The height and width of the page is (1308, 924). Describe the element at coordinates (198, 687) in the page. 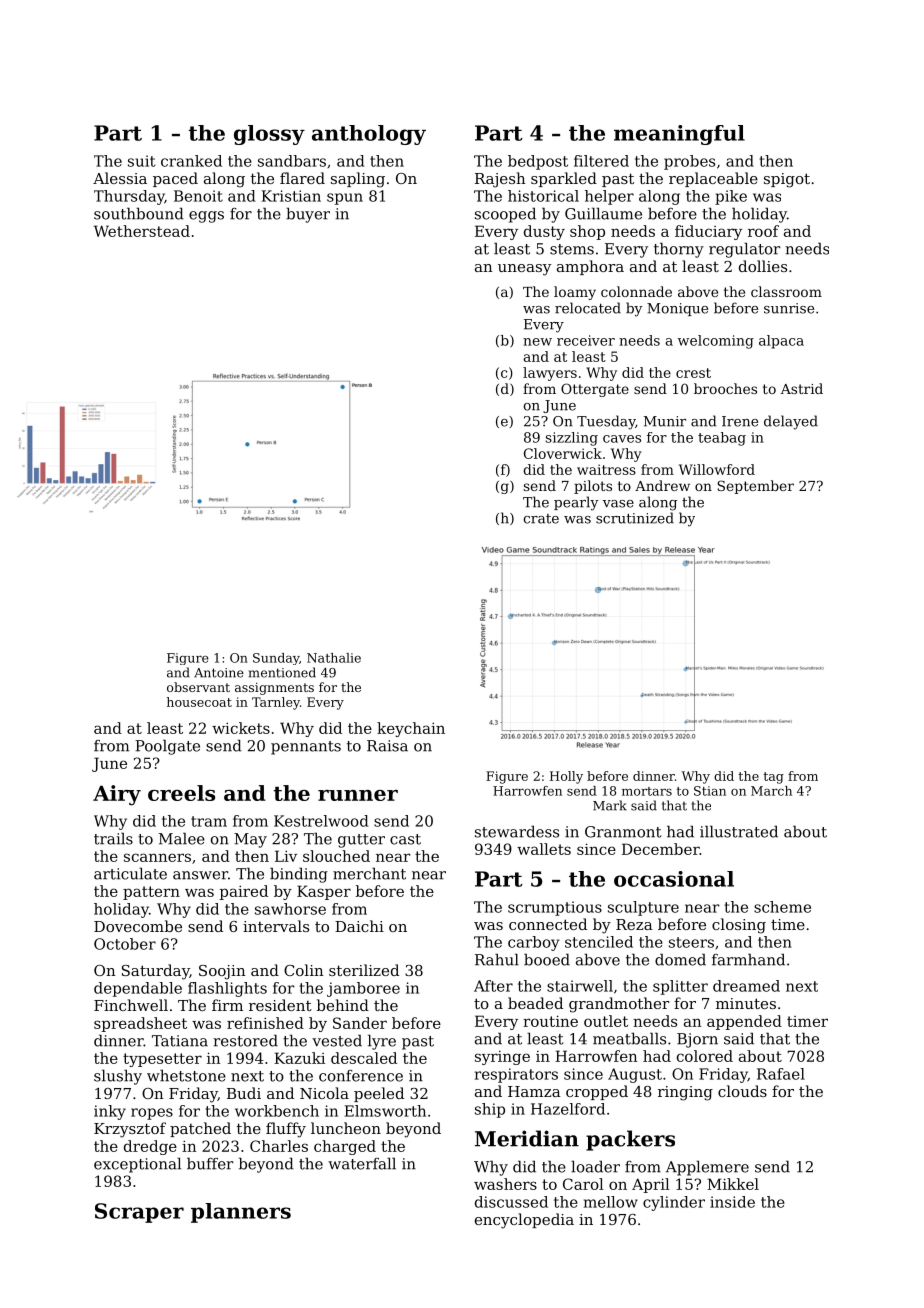

I see `observant` at that location.
